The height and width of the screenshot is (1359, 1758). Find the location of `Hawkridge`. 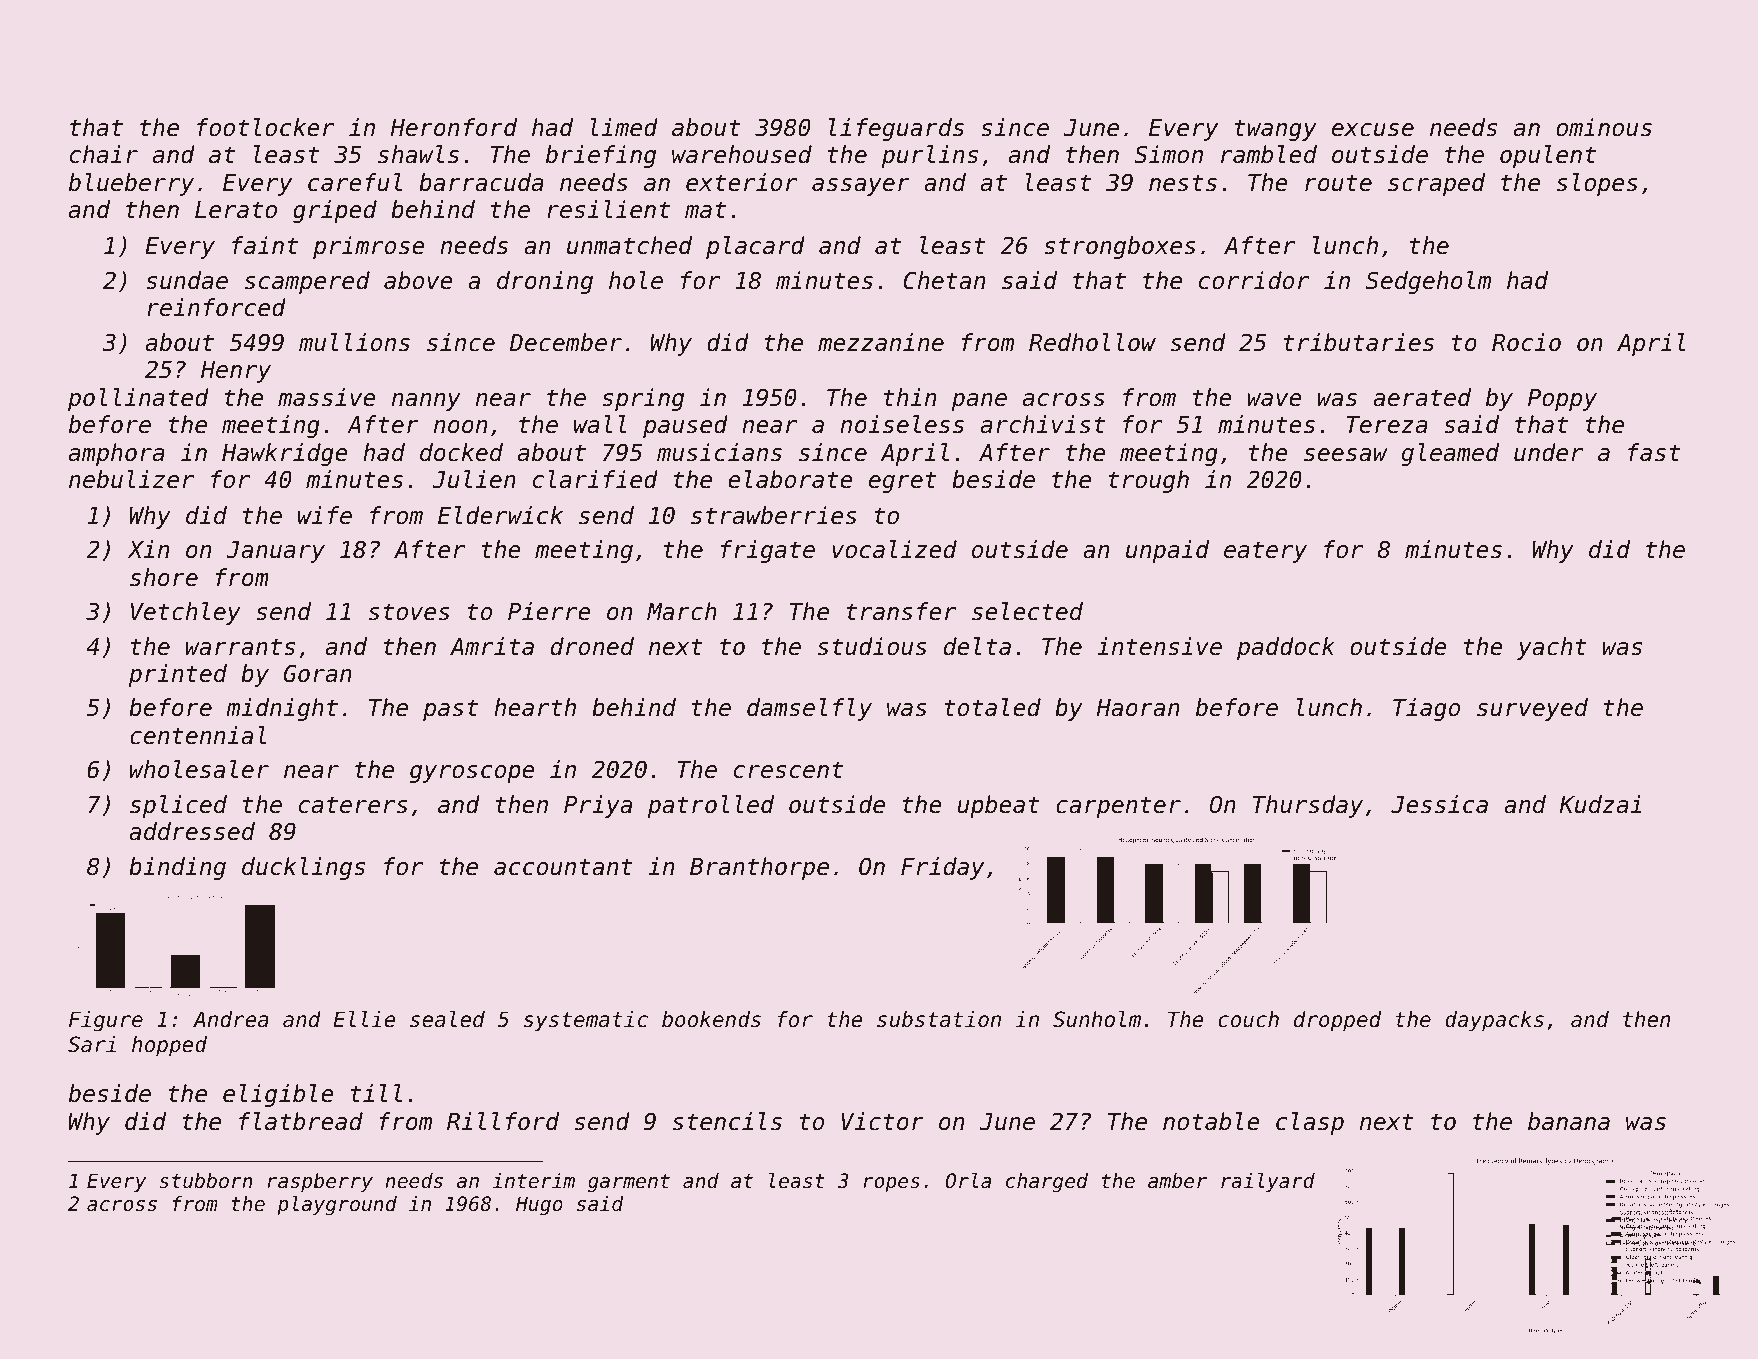

Hawkridge is located at coordinates (285, 454).
